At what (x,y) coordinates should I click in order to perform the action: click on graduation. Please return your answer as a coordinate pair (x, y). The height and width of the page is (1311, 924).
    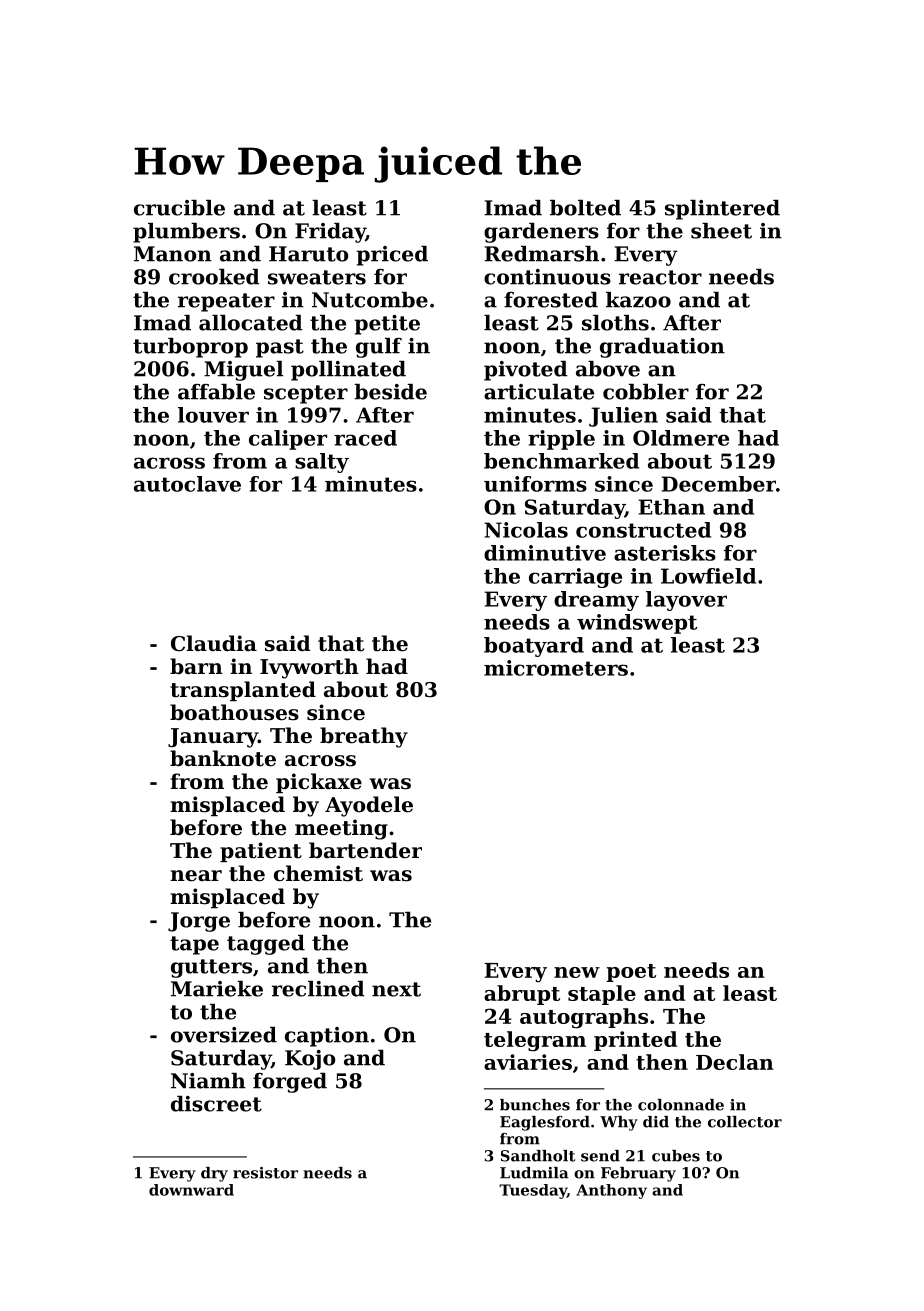
    Looking at the image, I should click on (662, 348).
